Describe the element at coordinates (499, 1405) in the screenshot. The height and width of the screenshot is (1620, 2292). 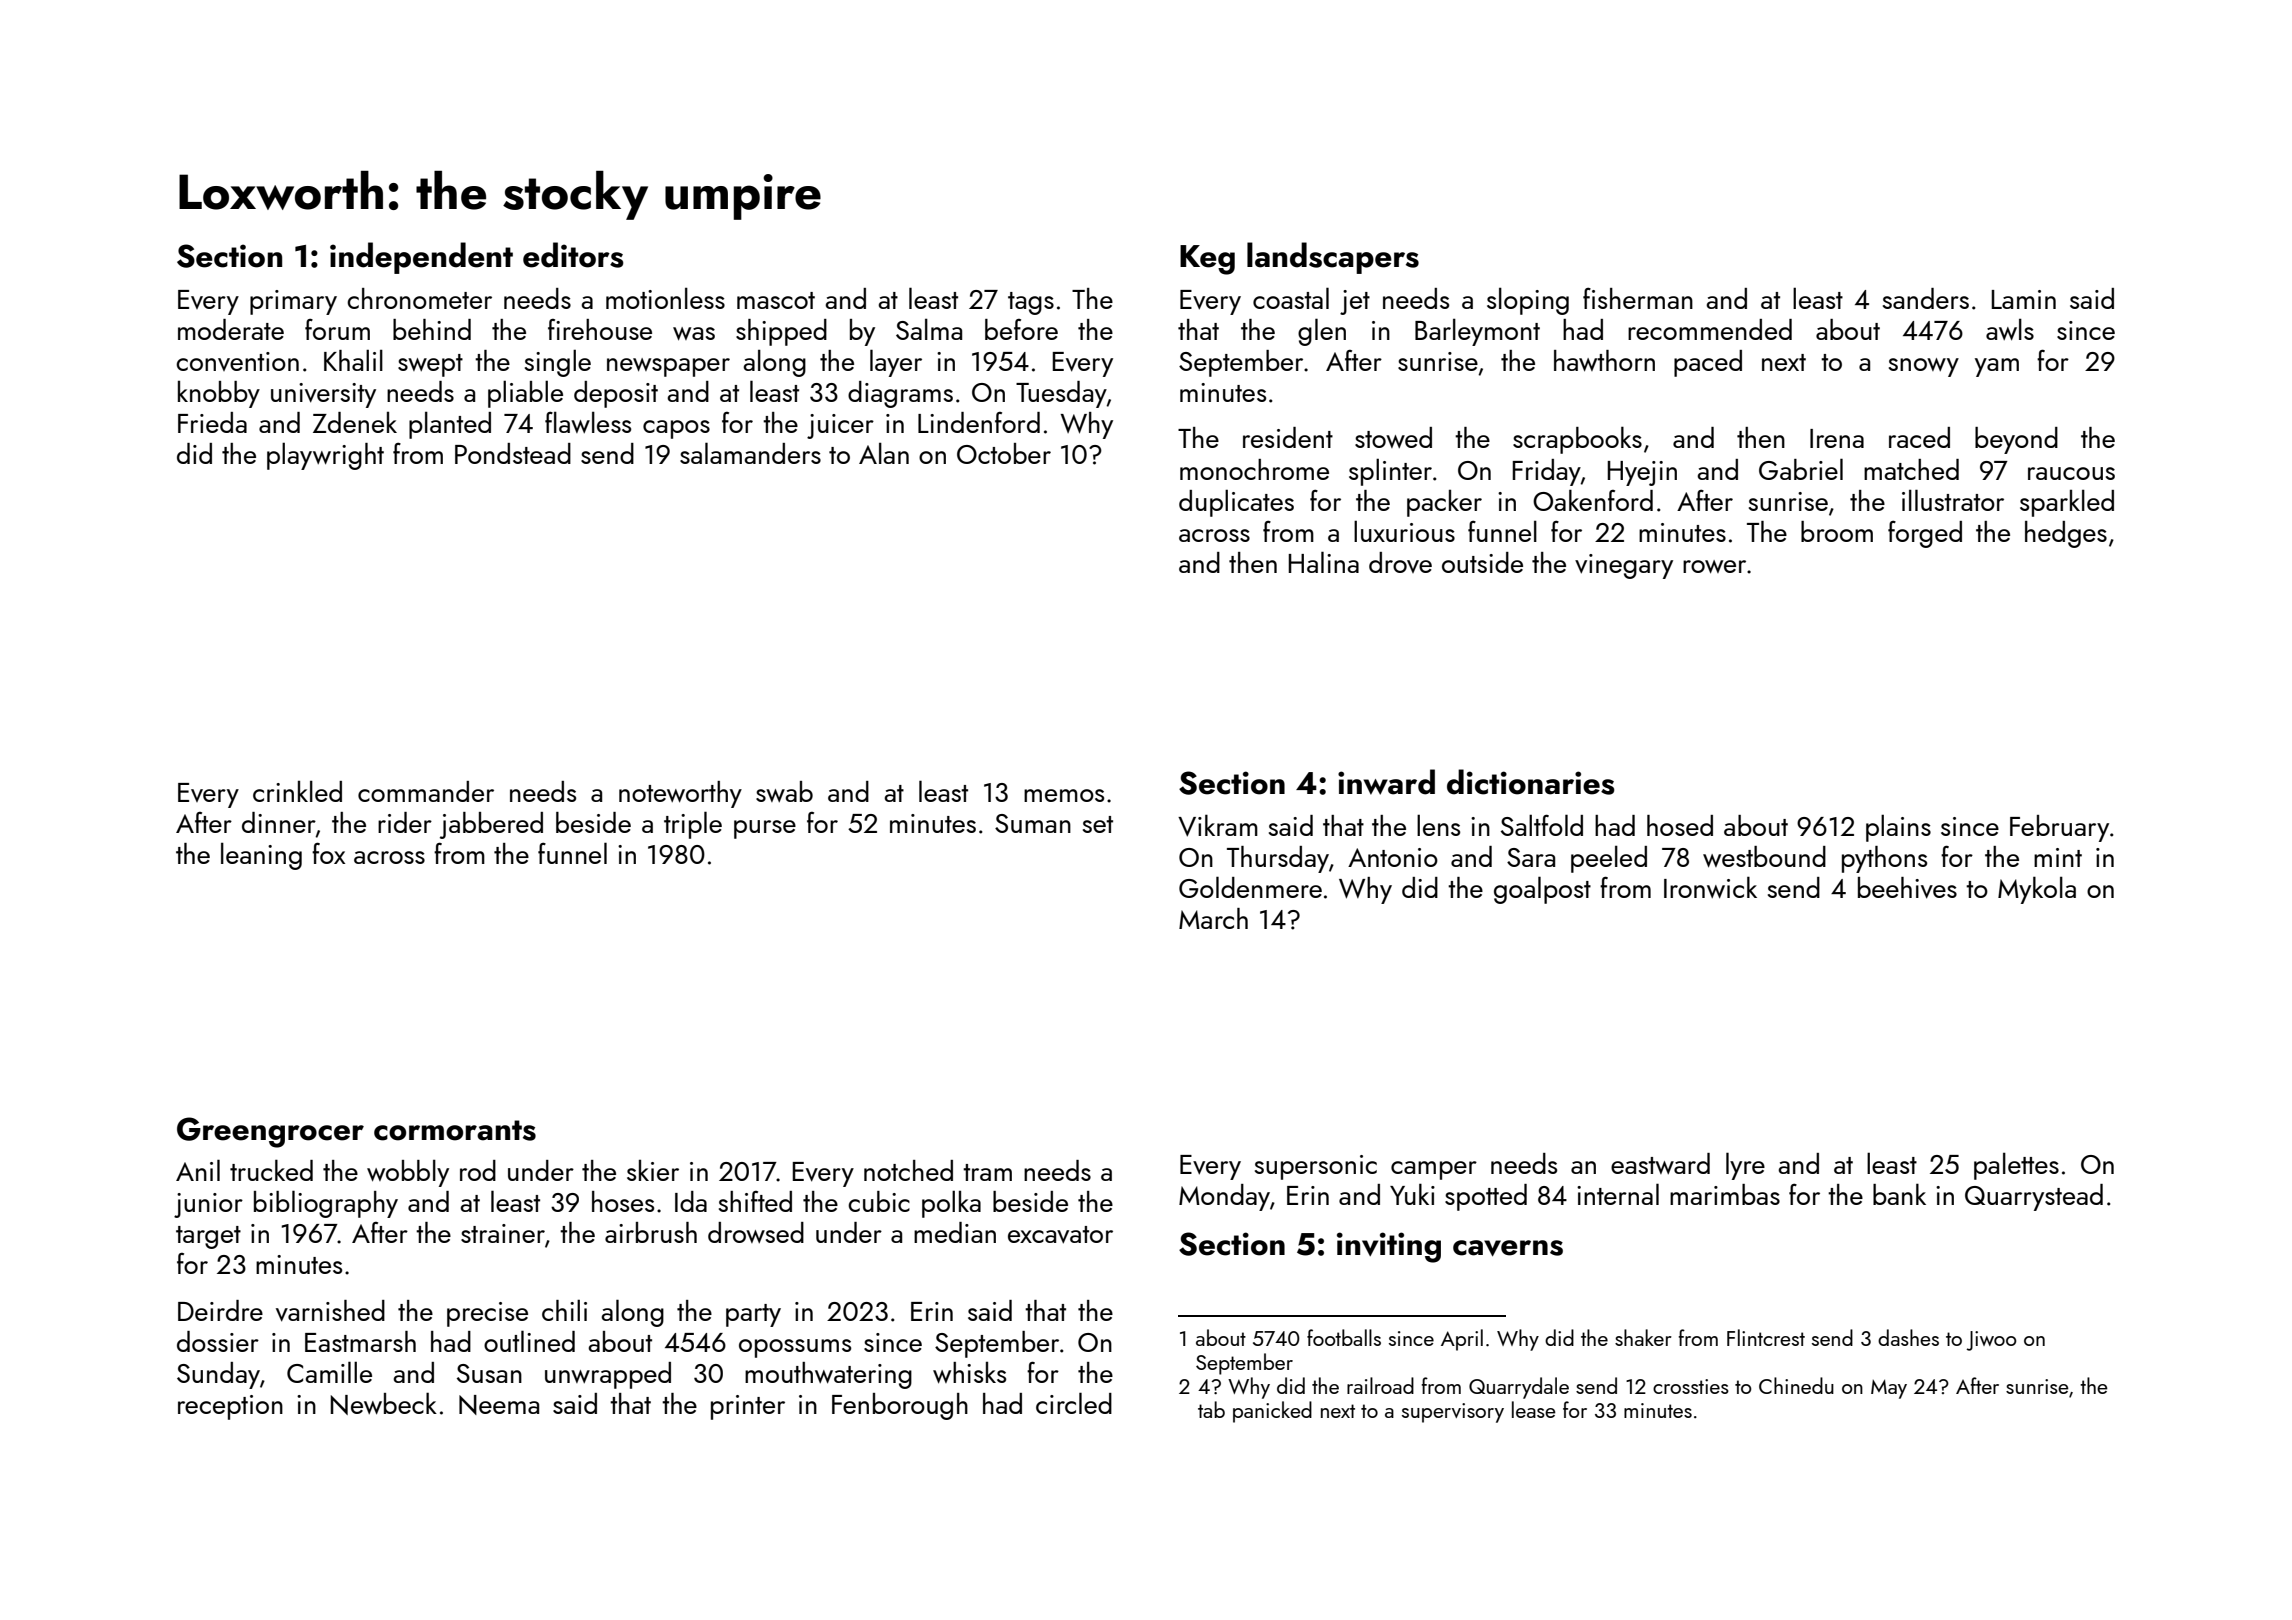
I see `Neema` at that location.
